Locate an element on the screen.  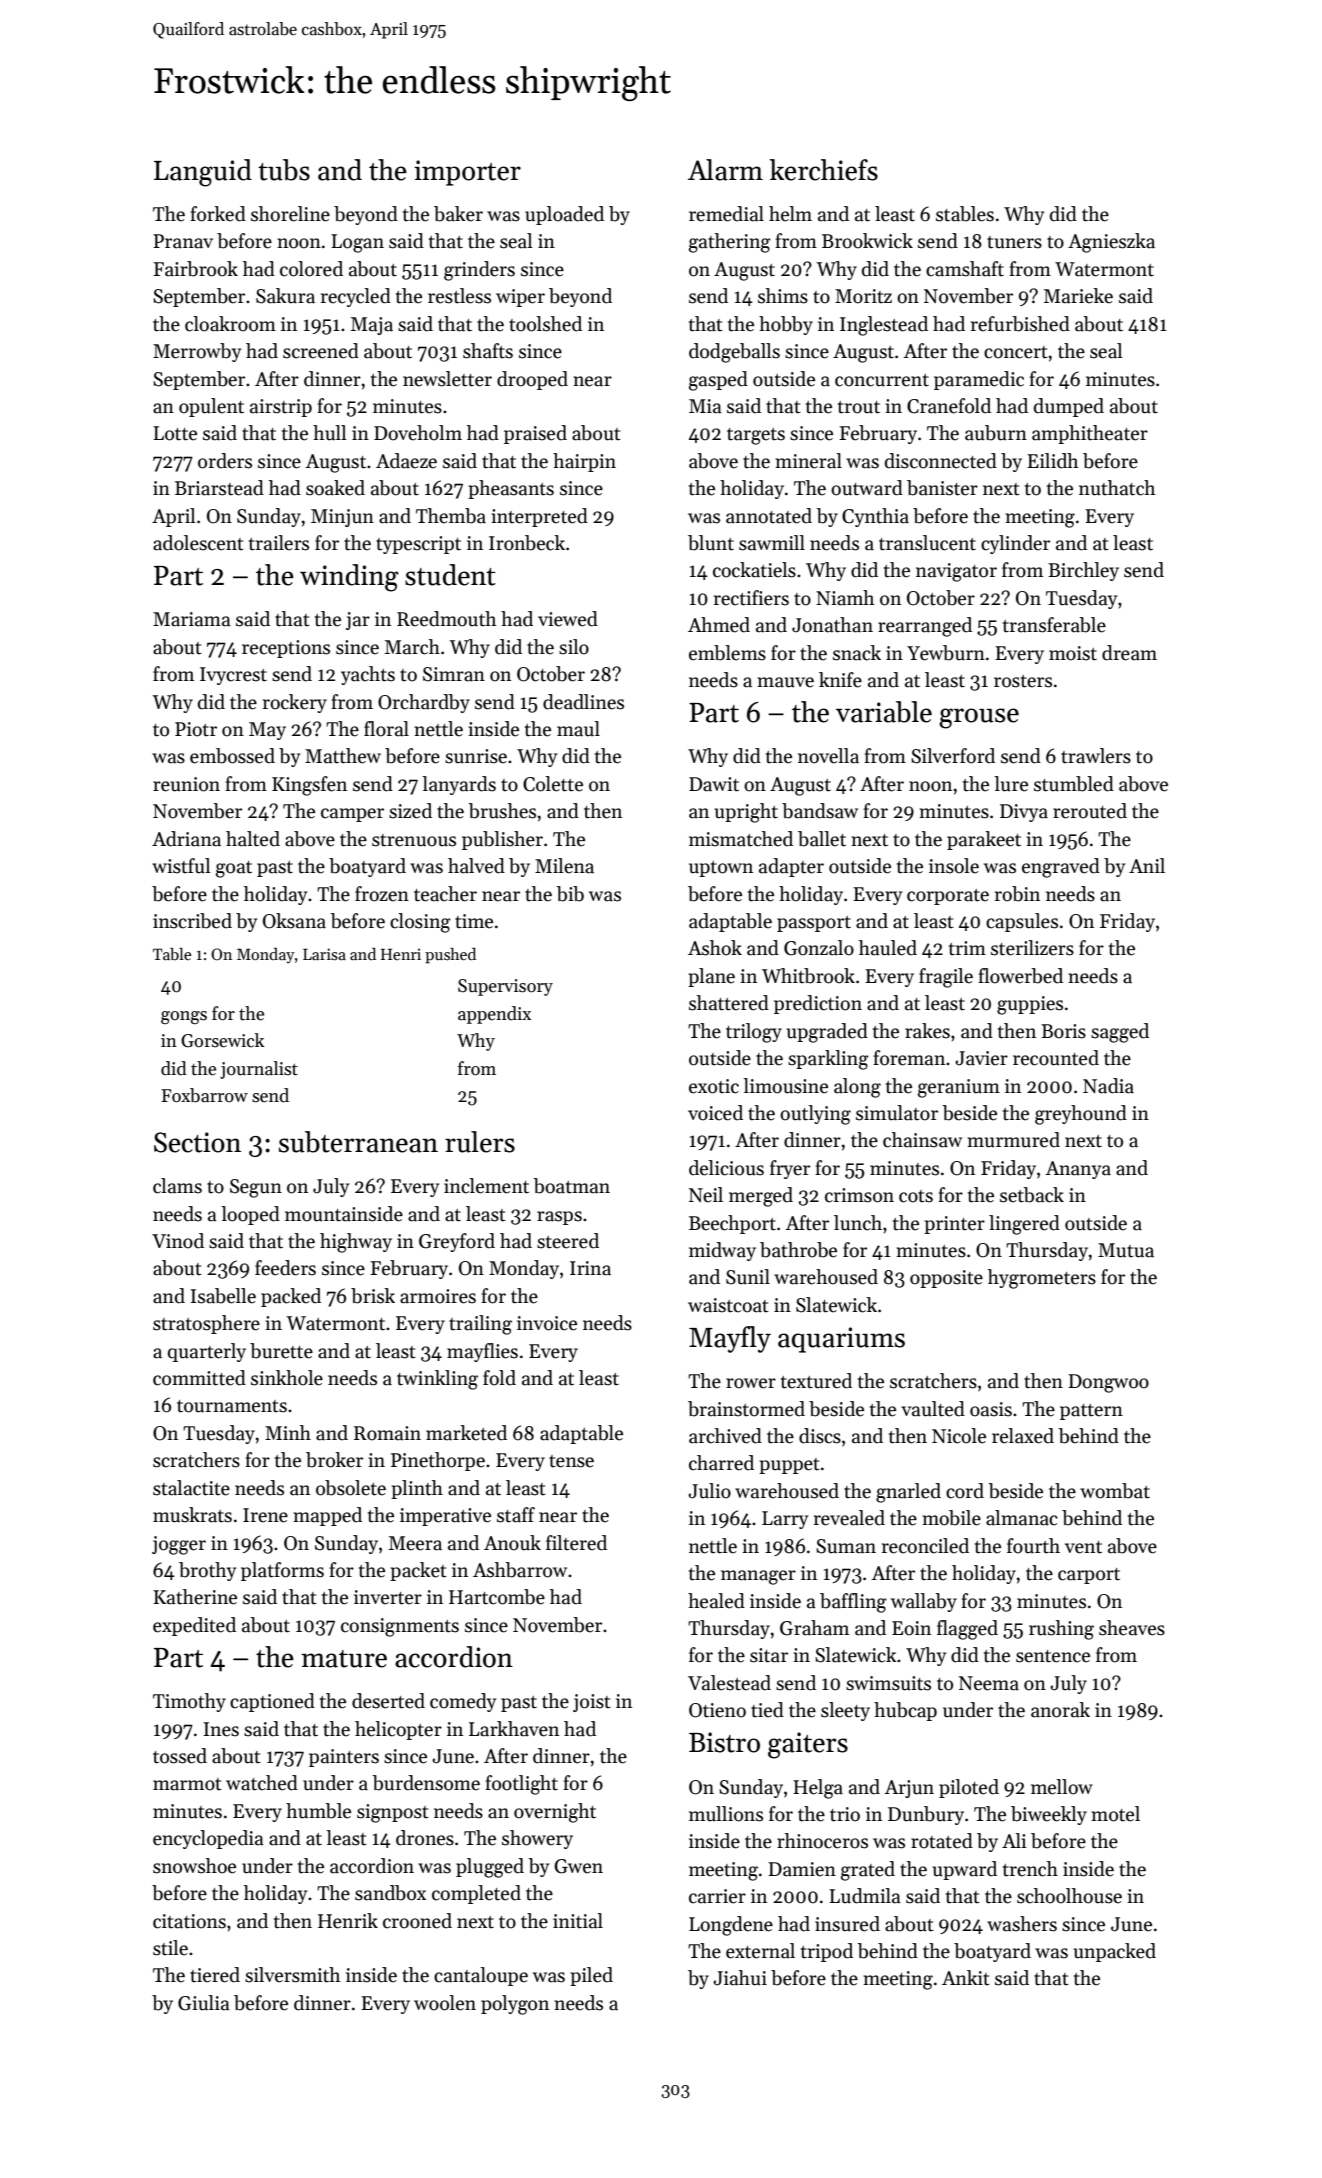
amphitheater is located at coordinates (1090, 434).
